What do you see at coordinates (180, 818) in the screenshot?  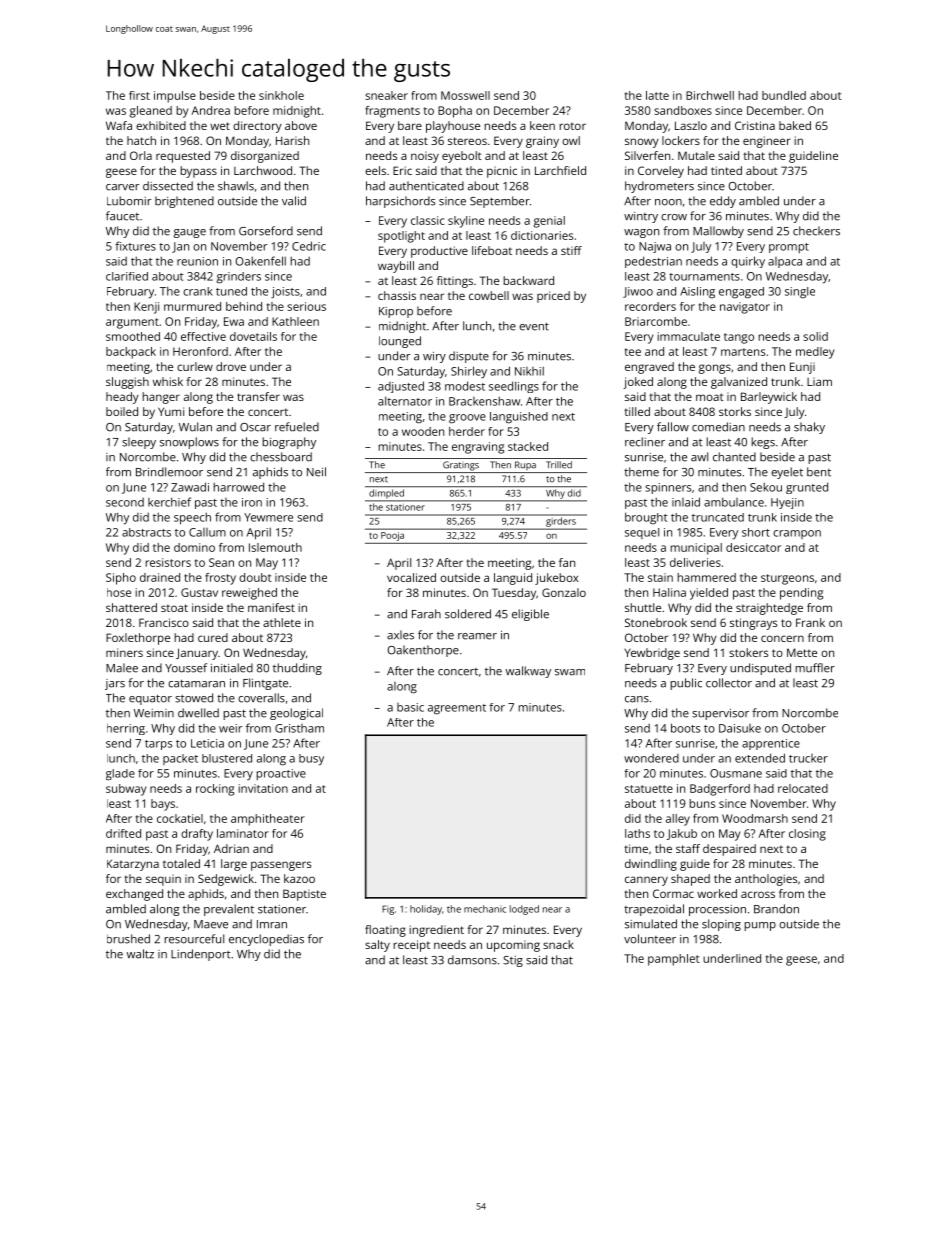 I see `cockatiel` at bounding box center [180, 818].
